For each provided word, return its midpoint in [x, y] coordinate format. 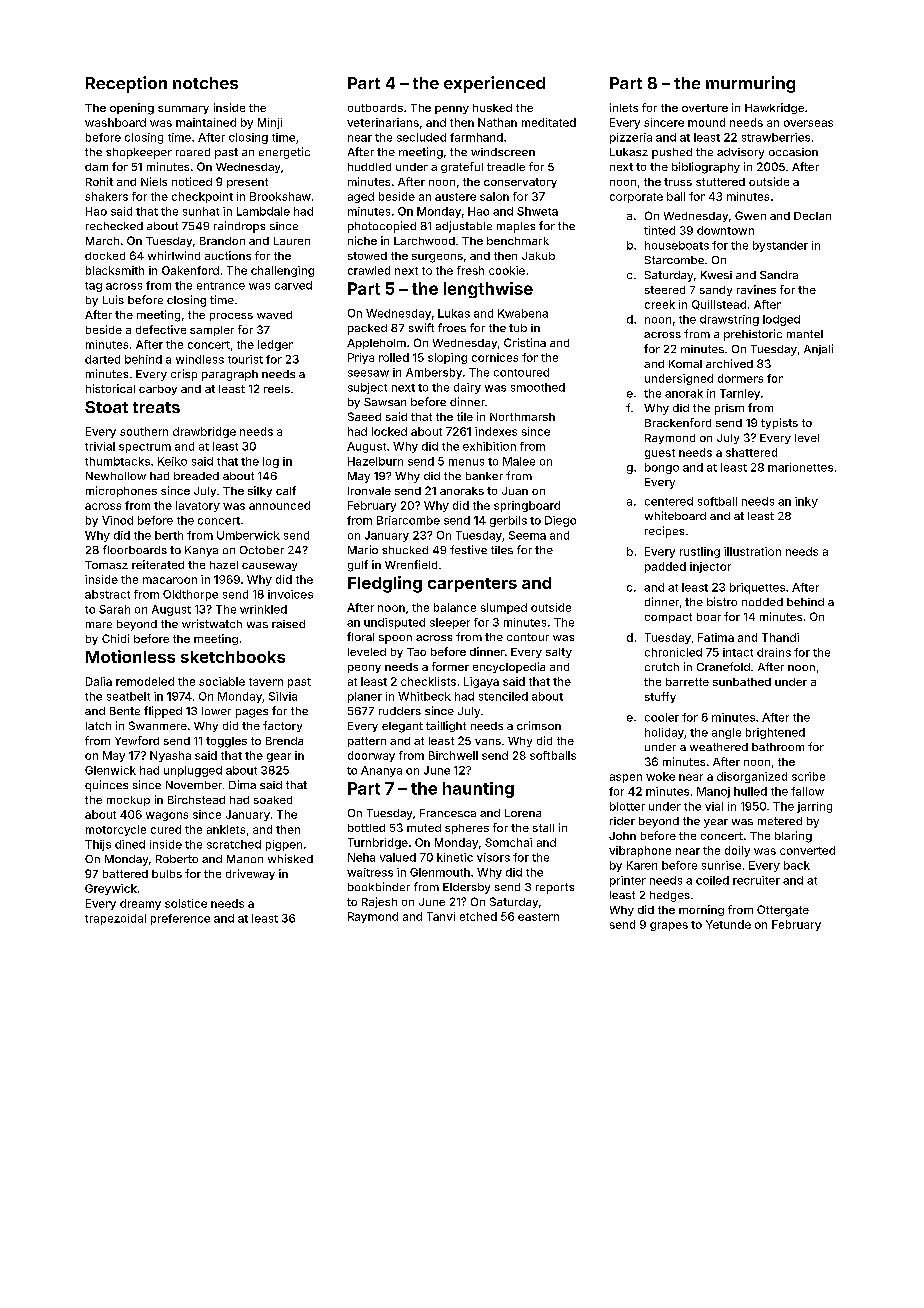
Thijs [98, 845]
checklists [428, 681]
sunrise [721, 865]
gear [279, 757]
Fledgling [385, 584]
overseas [808, 123]
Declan [812, 216]
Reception [126, 84]
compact [668, 618]
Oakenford [190, 270]
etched [478, 916]
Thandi [780, 637]
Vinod [117, 520]
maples [516, 227]
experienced [494, 84]
